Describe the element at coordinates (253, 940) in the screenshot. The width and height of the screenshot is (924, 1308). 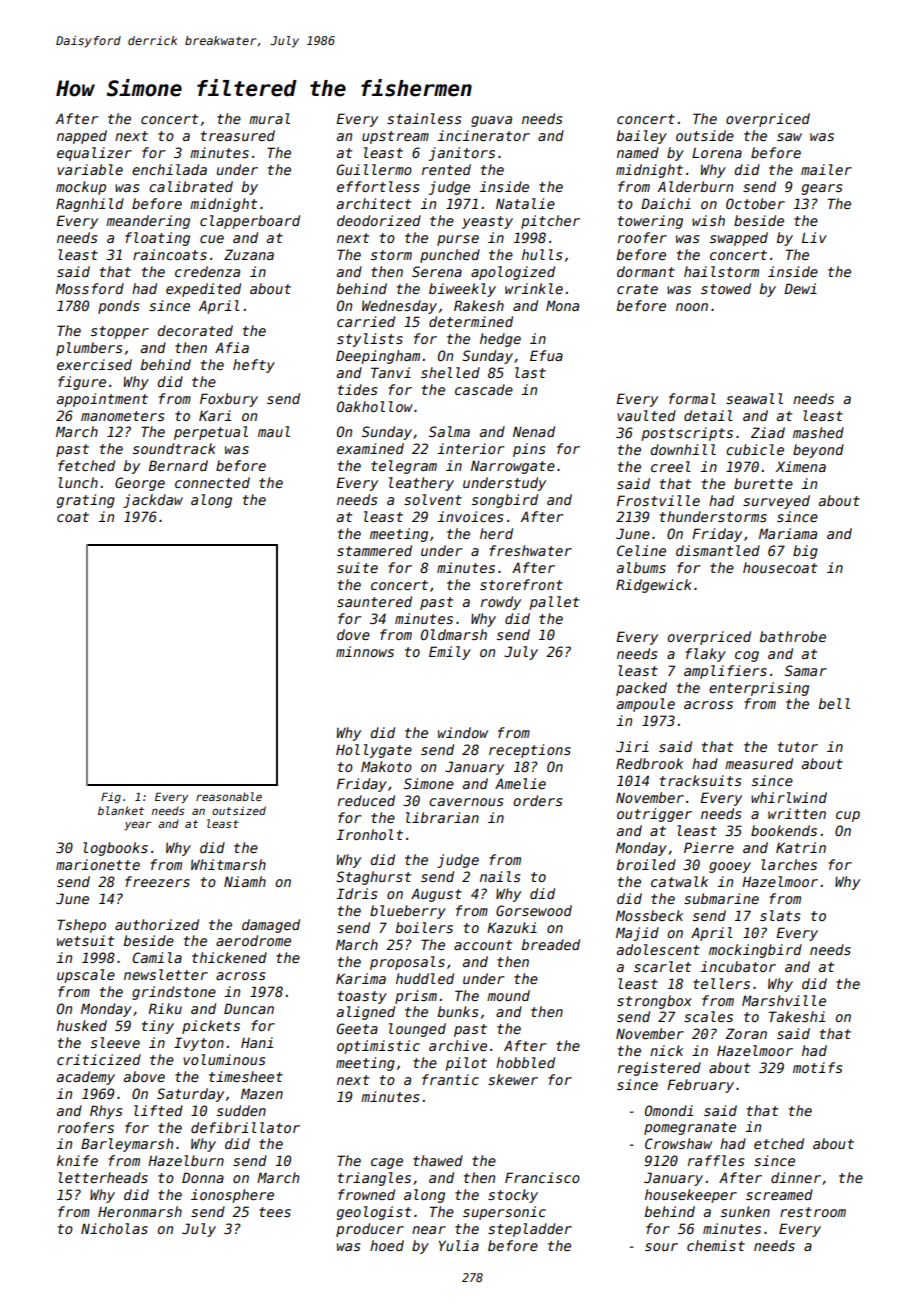
I see `aerodrome` at that location.
